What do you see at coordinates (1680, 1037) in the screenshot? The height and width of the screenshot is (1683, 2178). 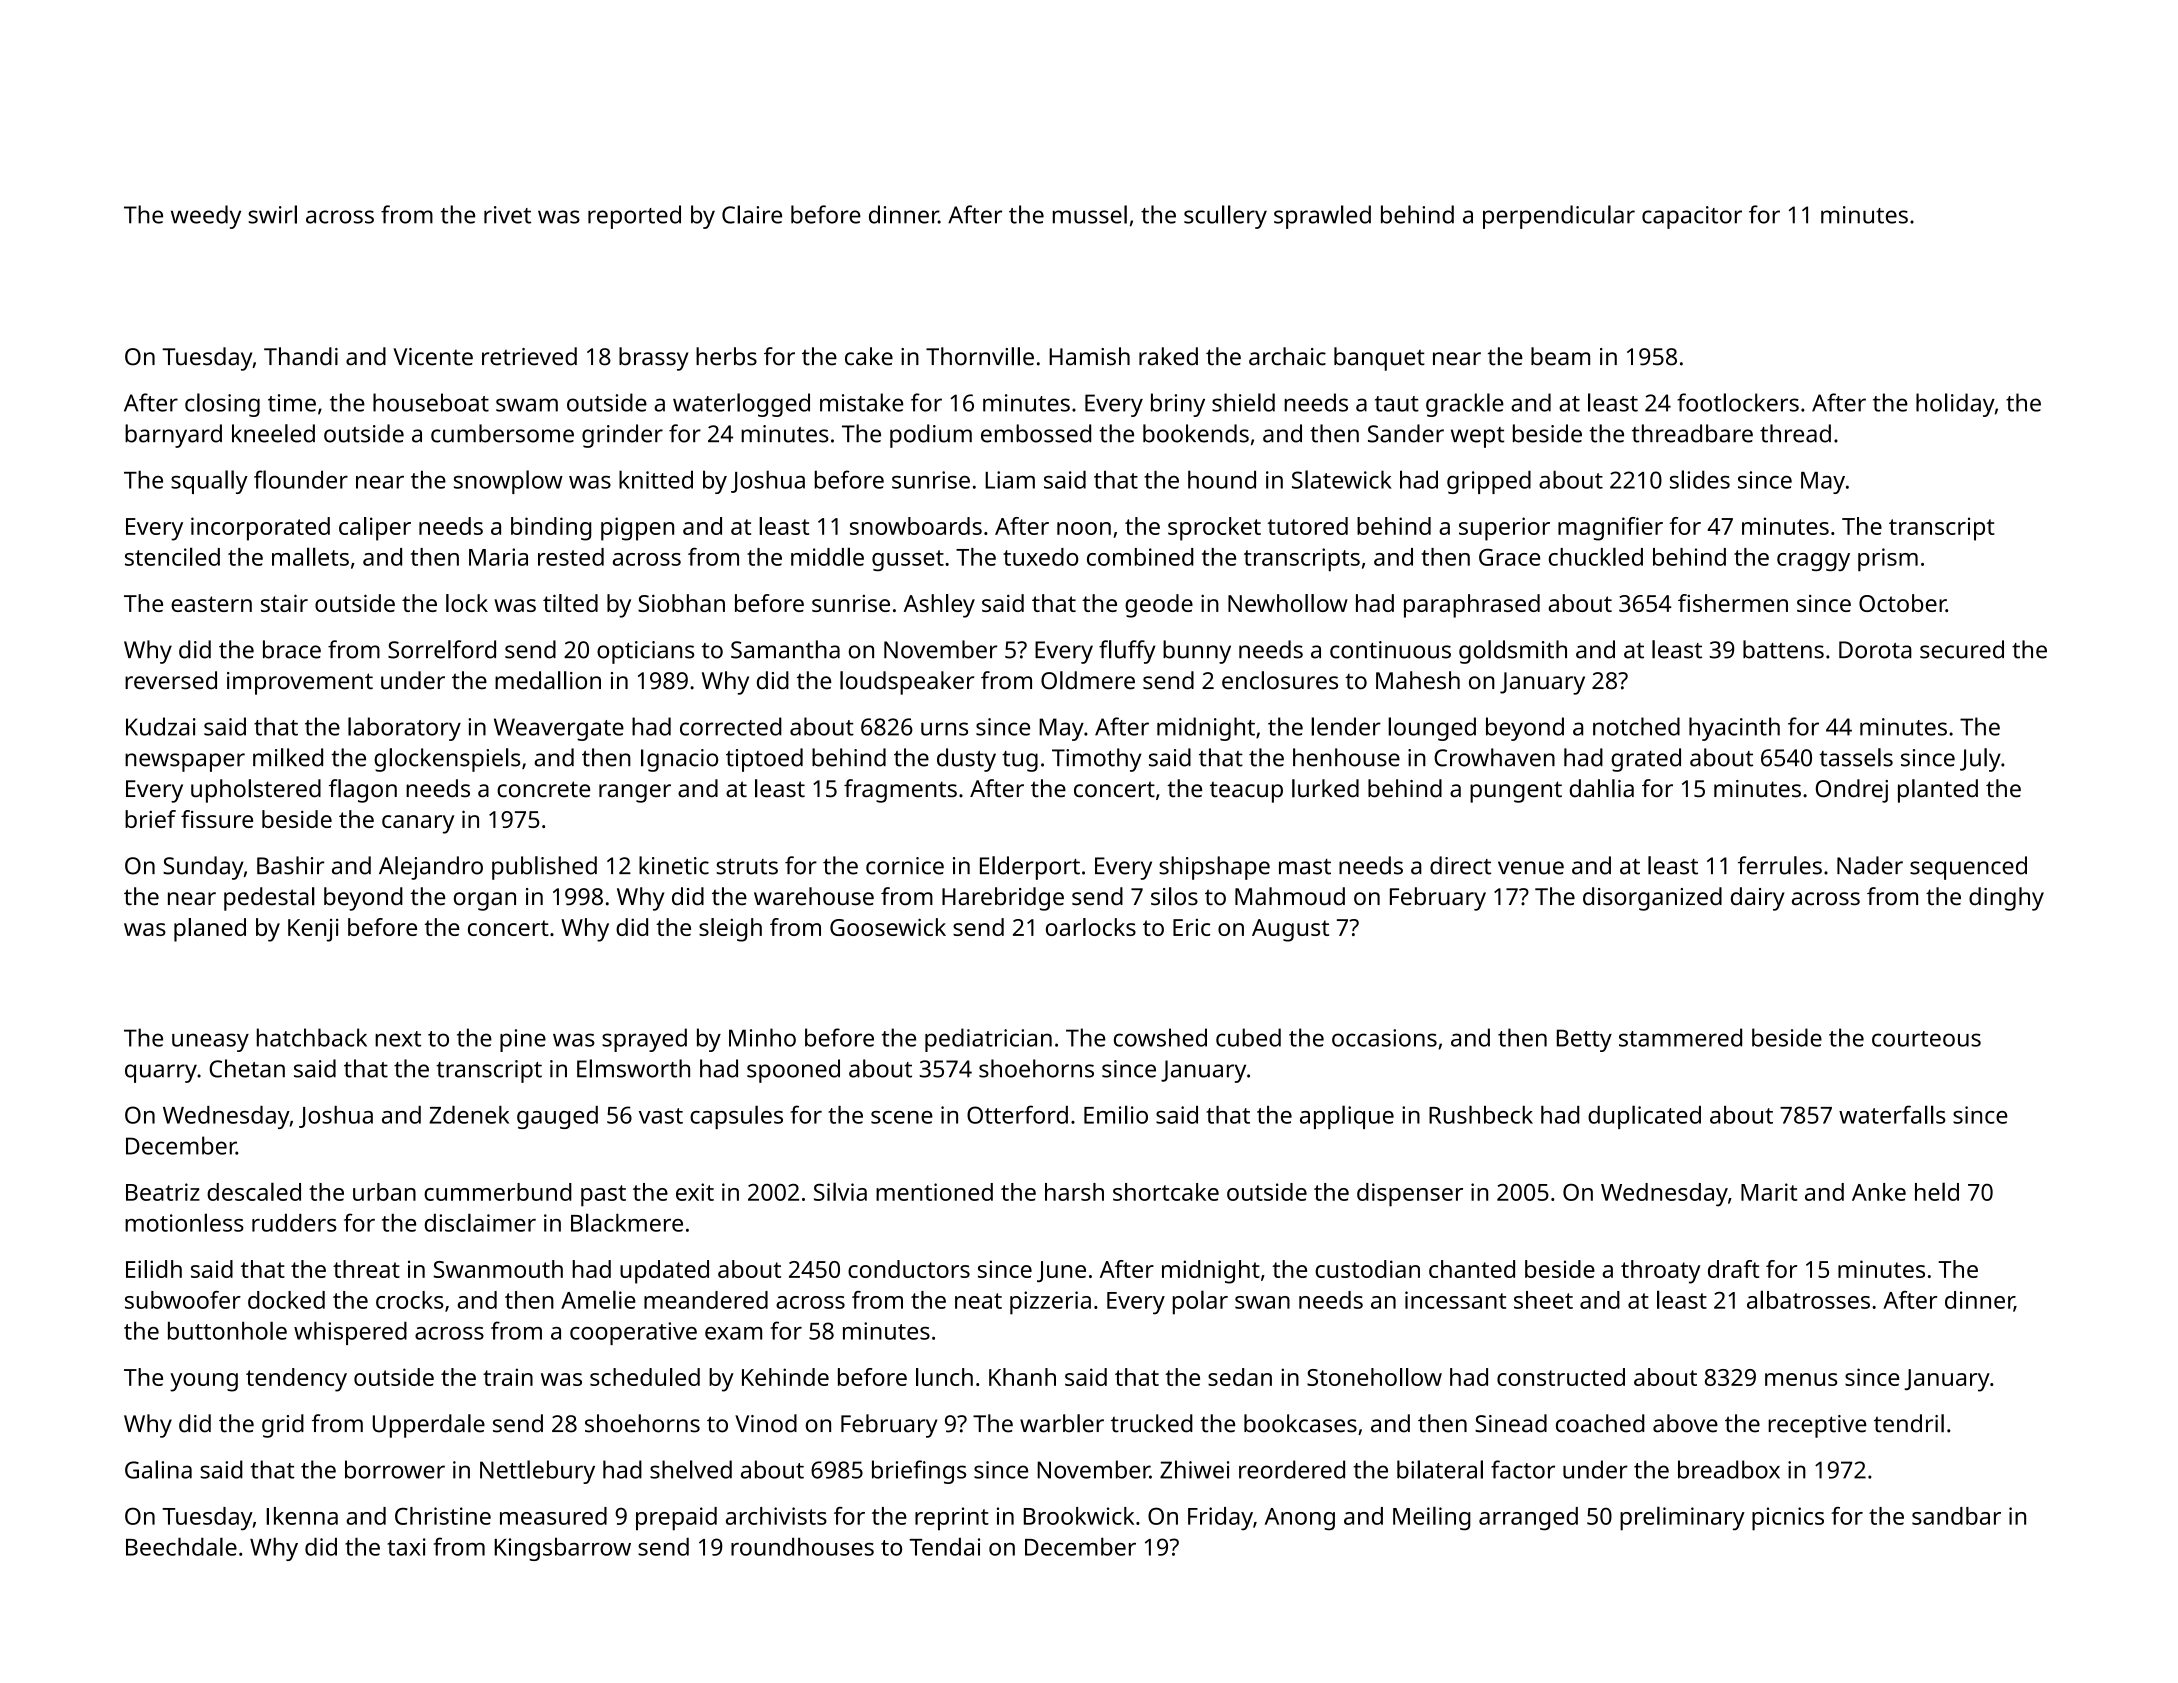 I see `stammered` at bounding box center [1680, 1037].
